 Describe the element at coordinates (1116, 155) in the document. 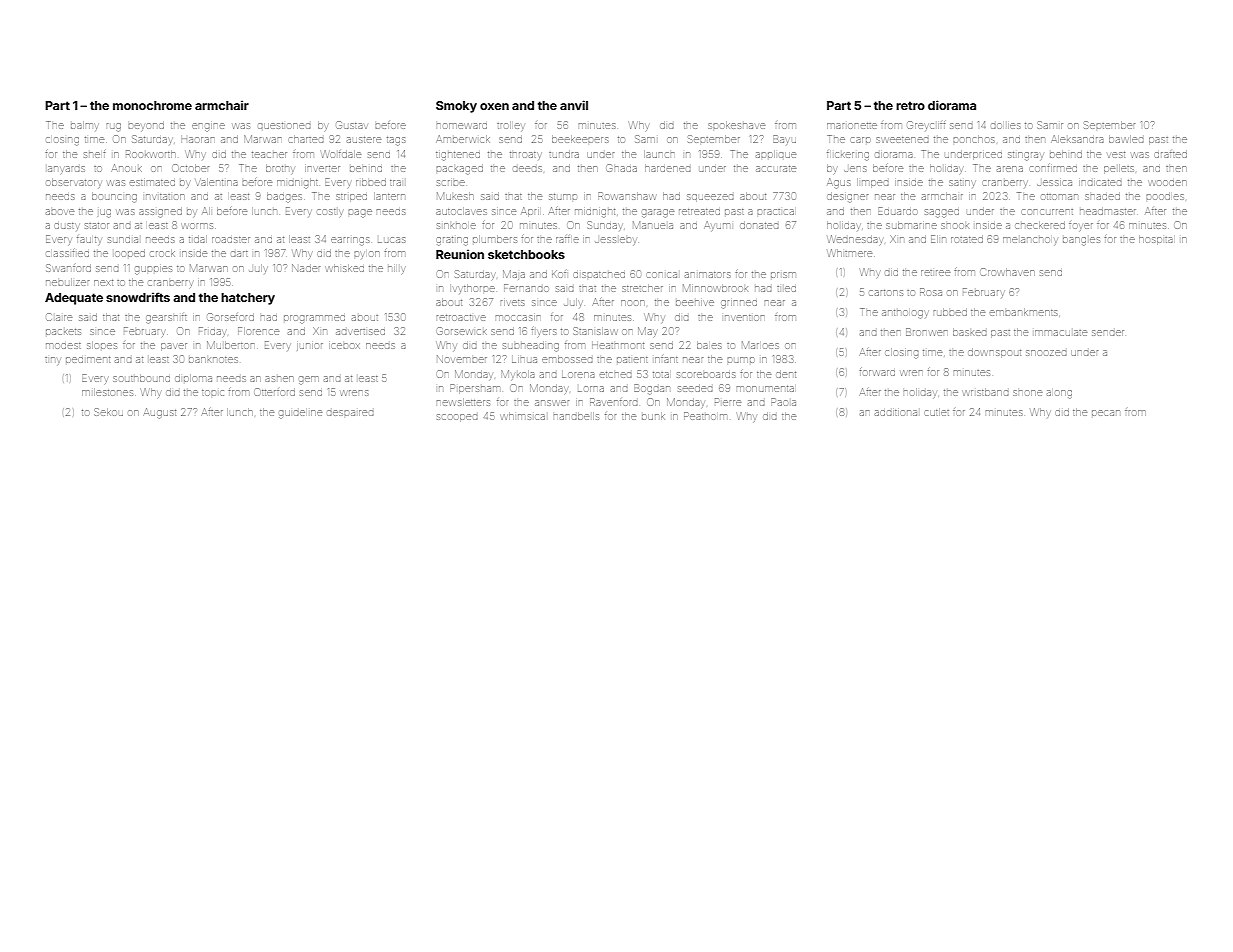

I see `vest` at that location.
